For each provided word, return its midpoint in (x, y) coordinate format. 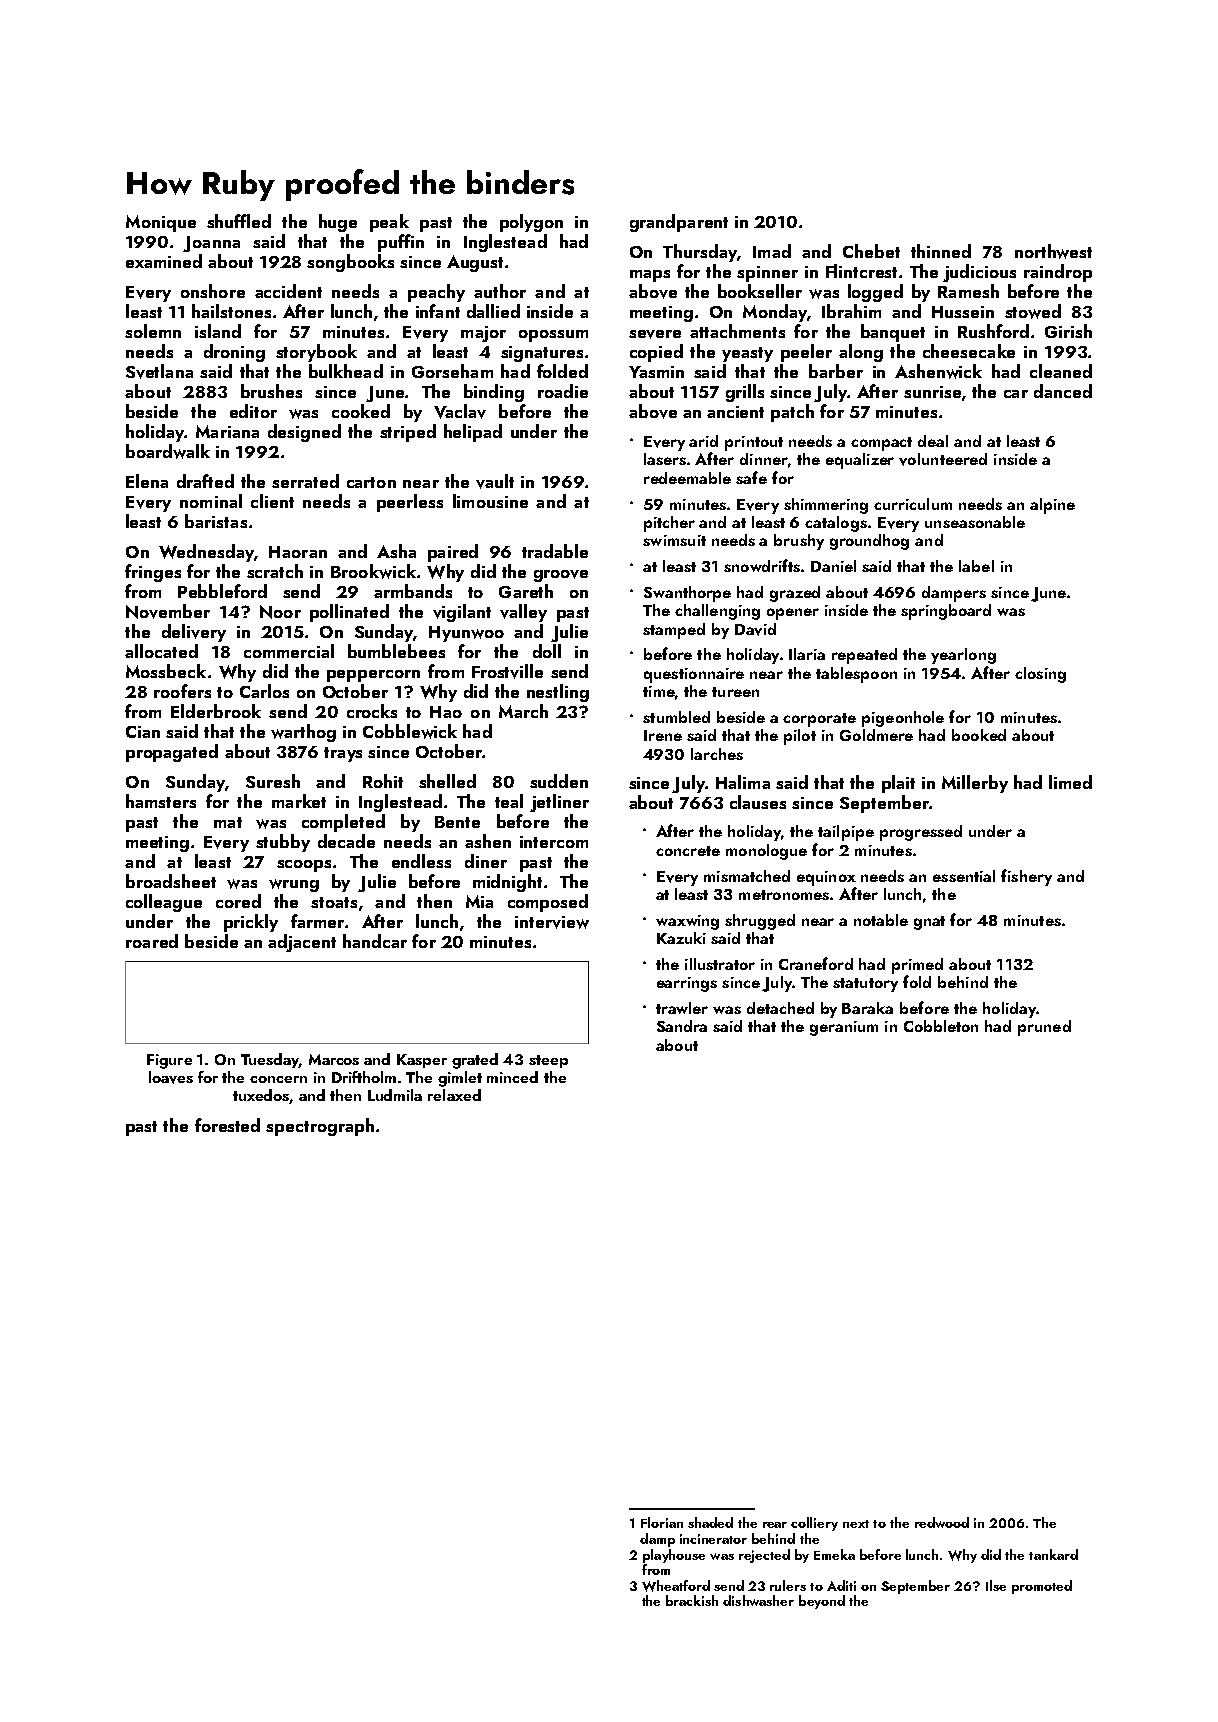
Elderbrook (216, 711)
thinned (941, 251)
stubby (283, 843)
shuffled (239, 221)
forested (227, 1125)
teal (509, 801)
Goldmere (876, 735)
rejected (764, 1556)
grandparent (679, 223)
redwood (942, 1522)
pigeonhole (903, 719)
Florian (662, 1522)
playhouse (674, 1556)
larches (717, 754)
